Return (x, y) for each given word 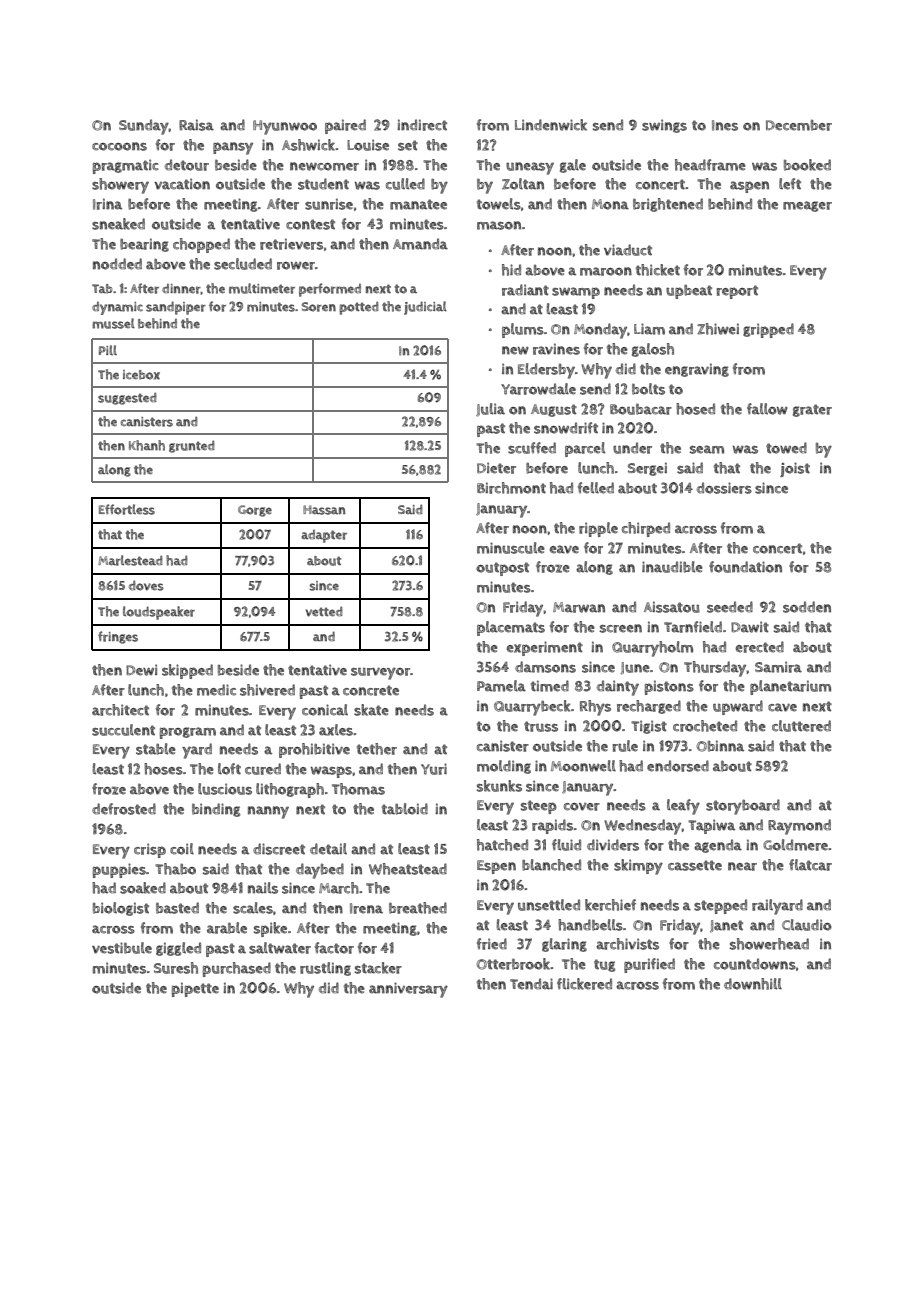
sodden (807, 607)
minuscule (511, 548)
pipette (195, 989)
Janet (726, 926)
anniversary (408, 990)
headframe (710, 165)
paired (345, 126)
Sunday (144, 127)
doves (146, 585)
